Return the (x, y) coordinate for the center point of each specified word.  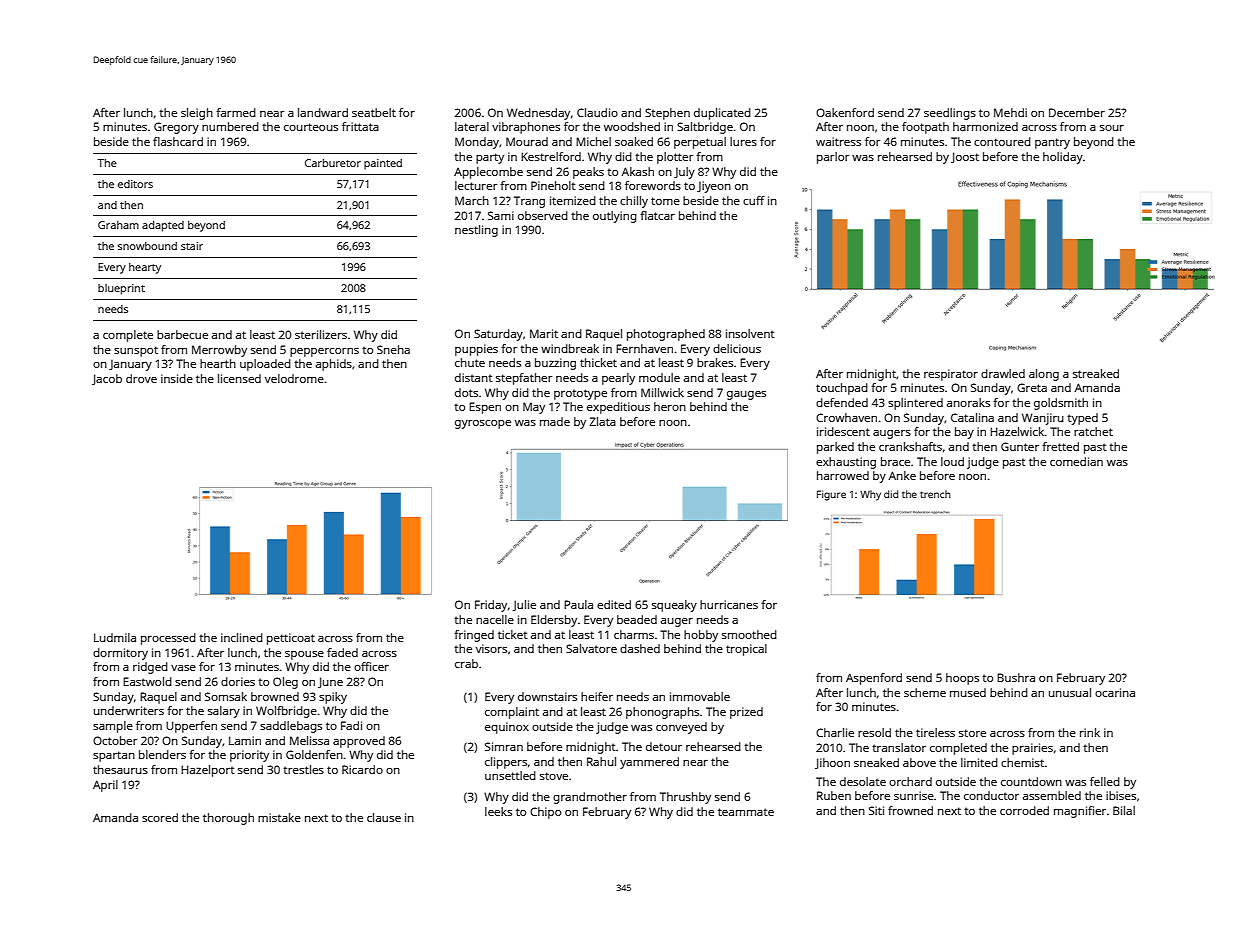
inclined (242, 637)
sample (113, 727)
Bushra (1016, 677)
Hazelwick (1017, 431)
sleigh (197, 114)
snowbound (147, 246)
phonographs (662, 713)
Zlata (602, 421)
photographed (666, 335)
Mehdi (1010, 112)
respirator (951, 375)
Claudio (597, 112)
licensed (239, 378)
